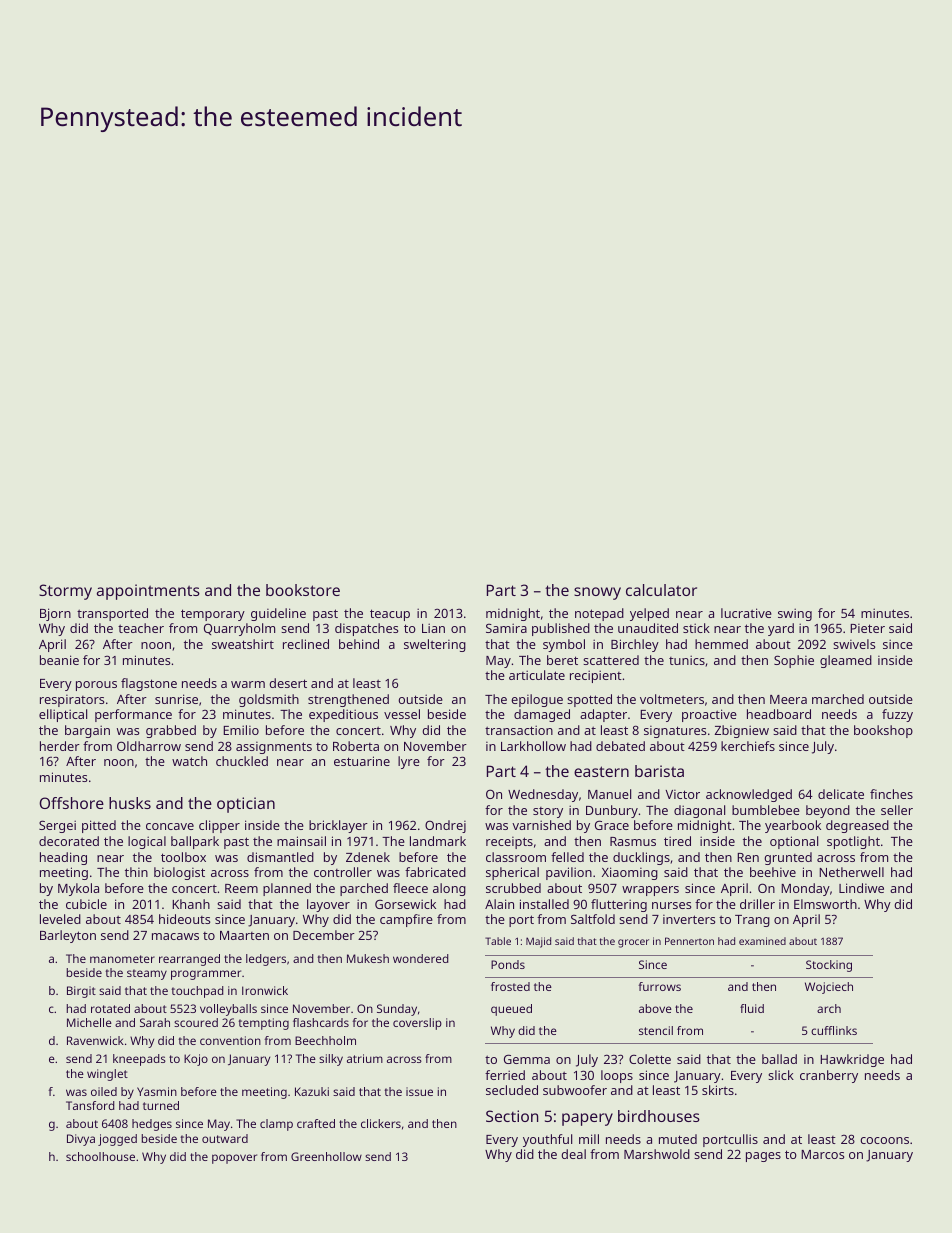 This screenshot has width=952, height=1233. Describe the element at coordinates (65, 592) in the screenshot. I see `Stormy` at that location.
